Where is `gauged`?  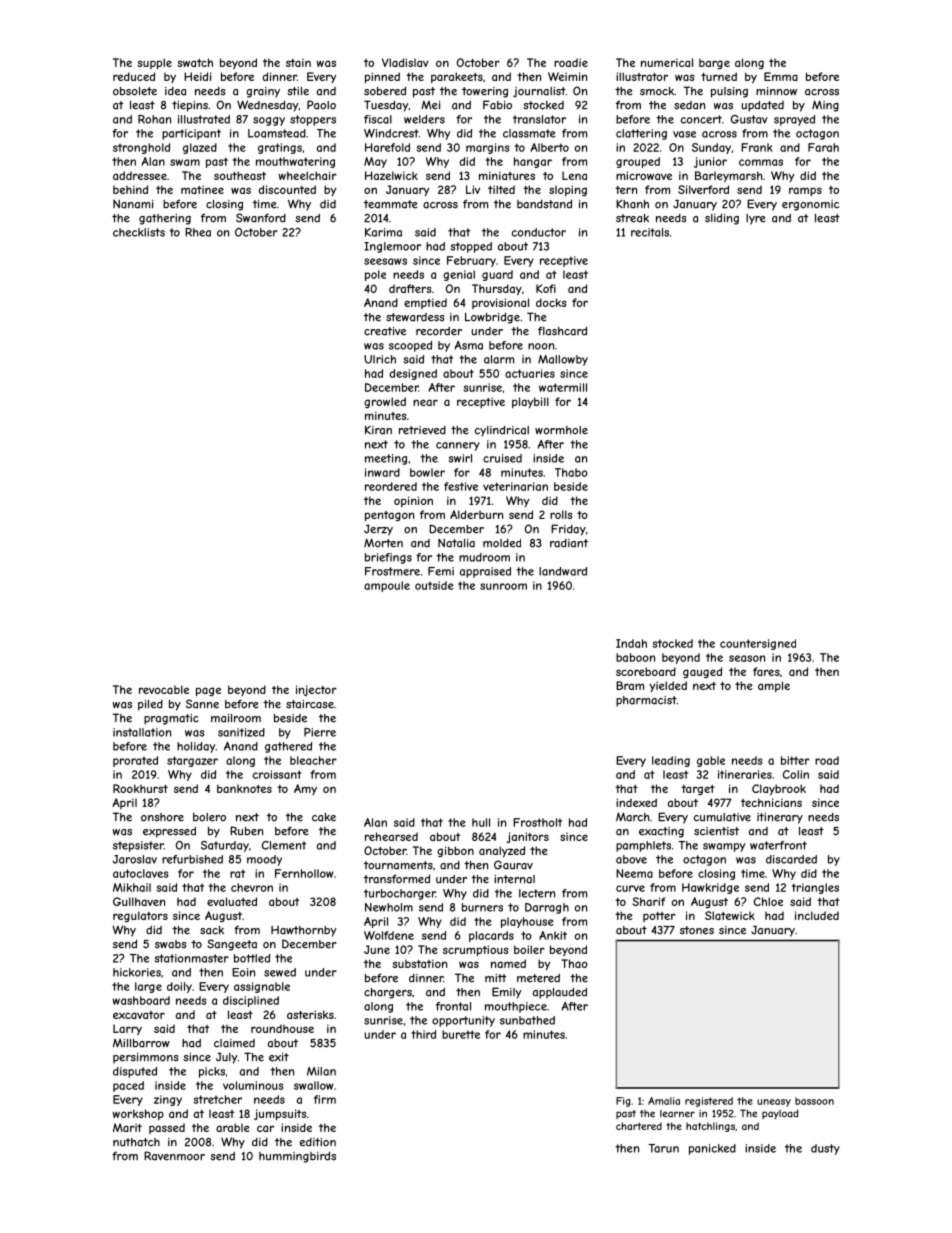 gauged is located at coordinates (702, 672).
